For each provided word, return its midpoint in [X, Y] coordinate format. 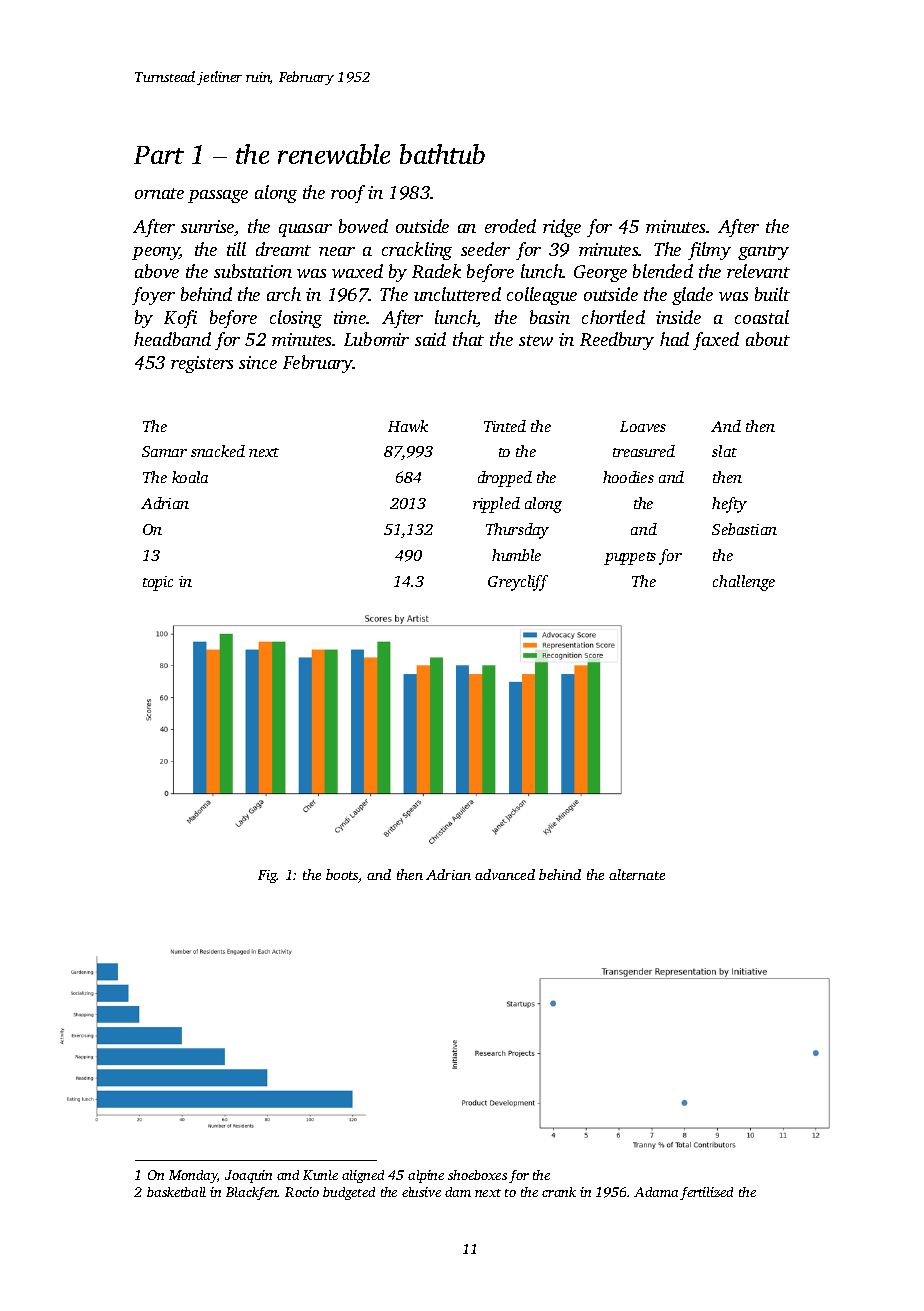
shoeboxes [477, 1175]
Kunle [320, 1175]
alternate [637, 874]
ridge [562, 228]
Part [159, 155]
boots [342, 874]
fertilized [706, 1193]
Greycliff [518, 583]
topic [158, 583]
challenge [744, 583]
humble [516, 555]
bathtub [442, 154]
